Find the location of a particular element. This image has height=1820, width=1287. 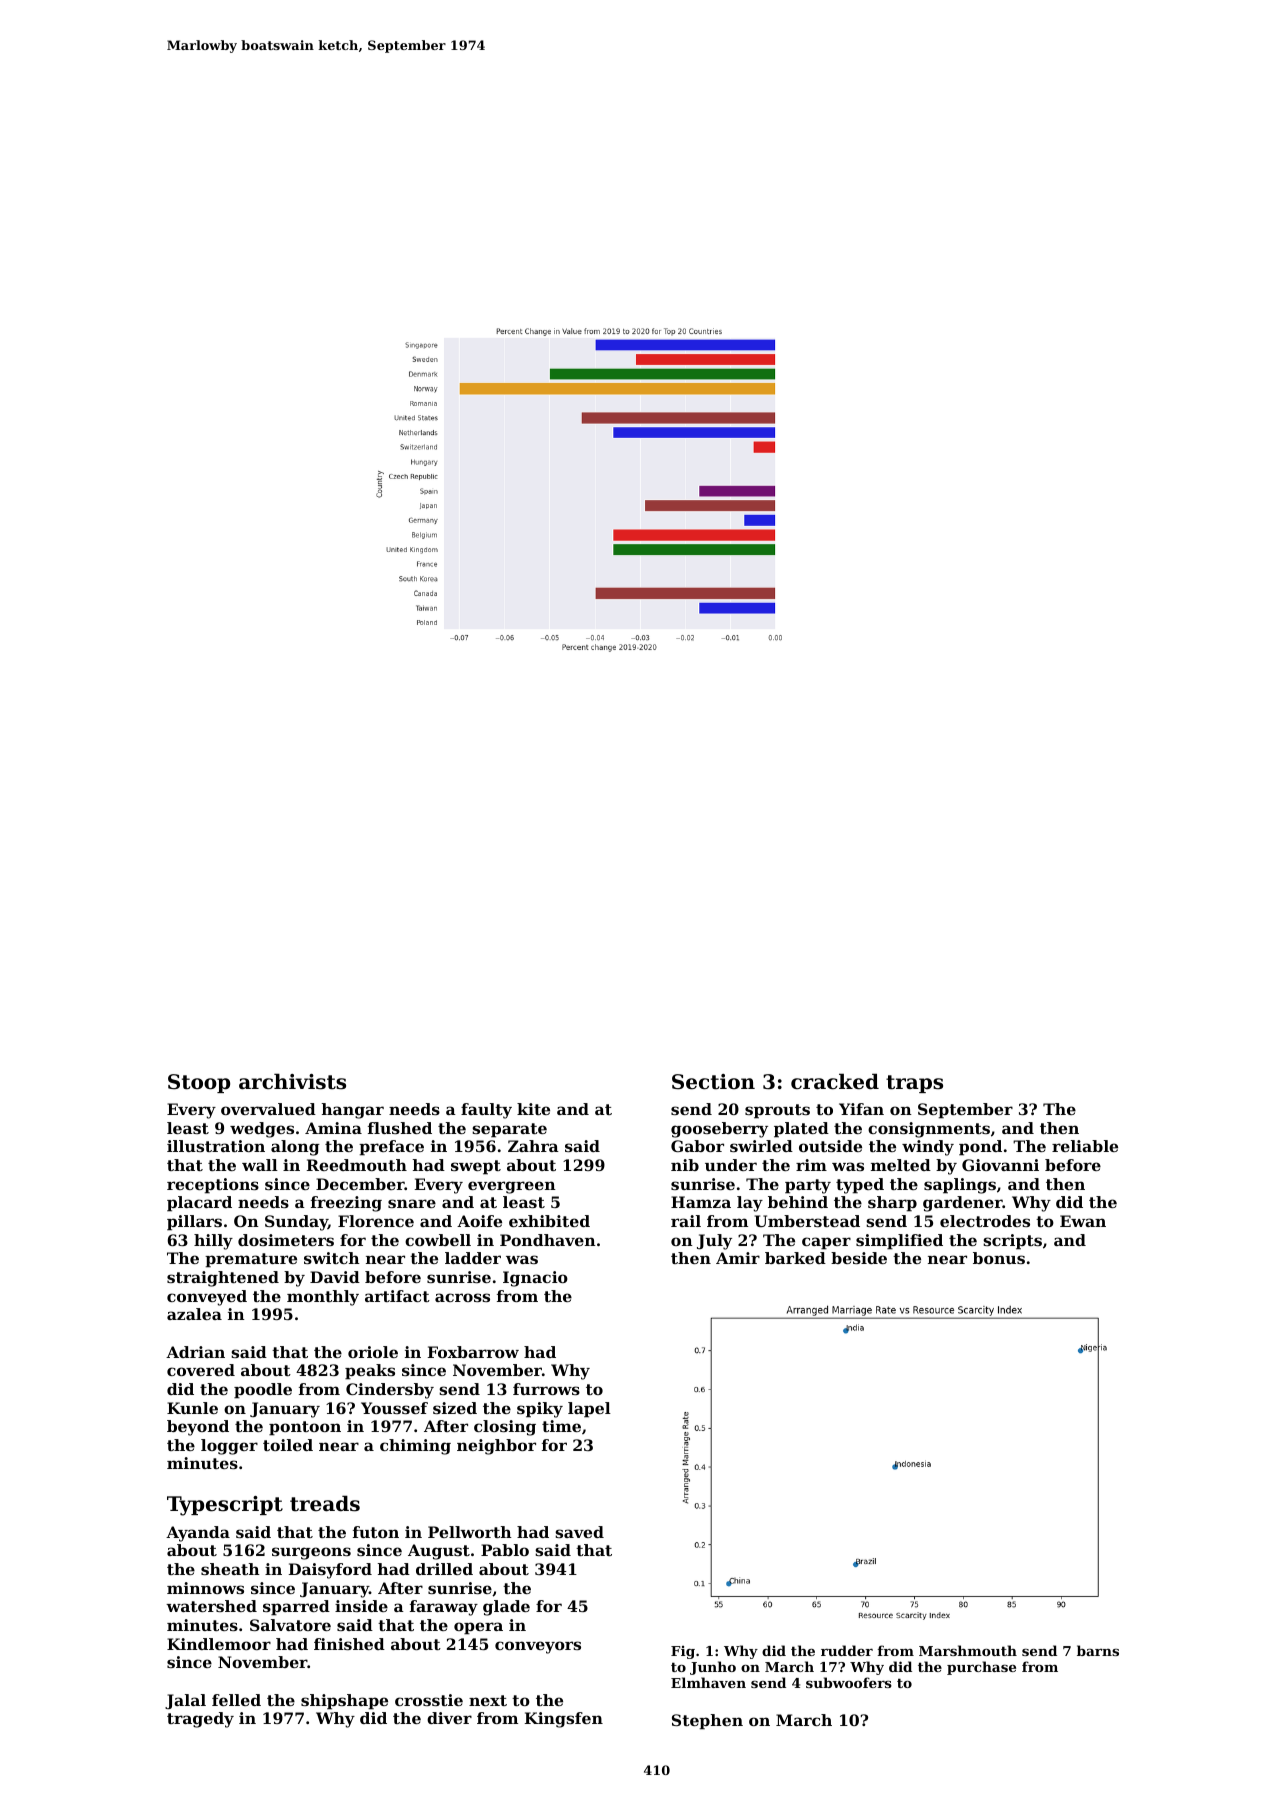

diver is located at coordinates (449, 1718).
